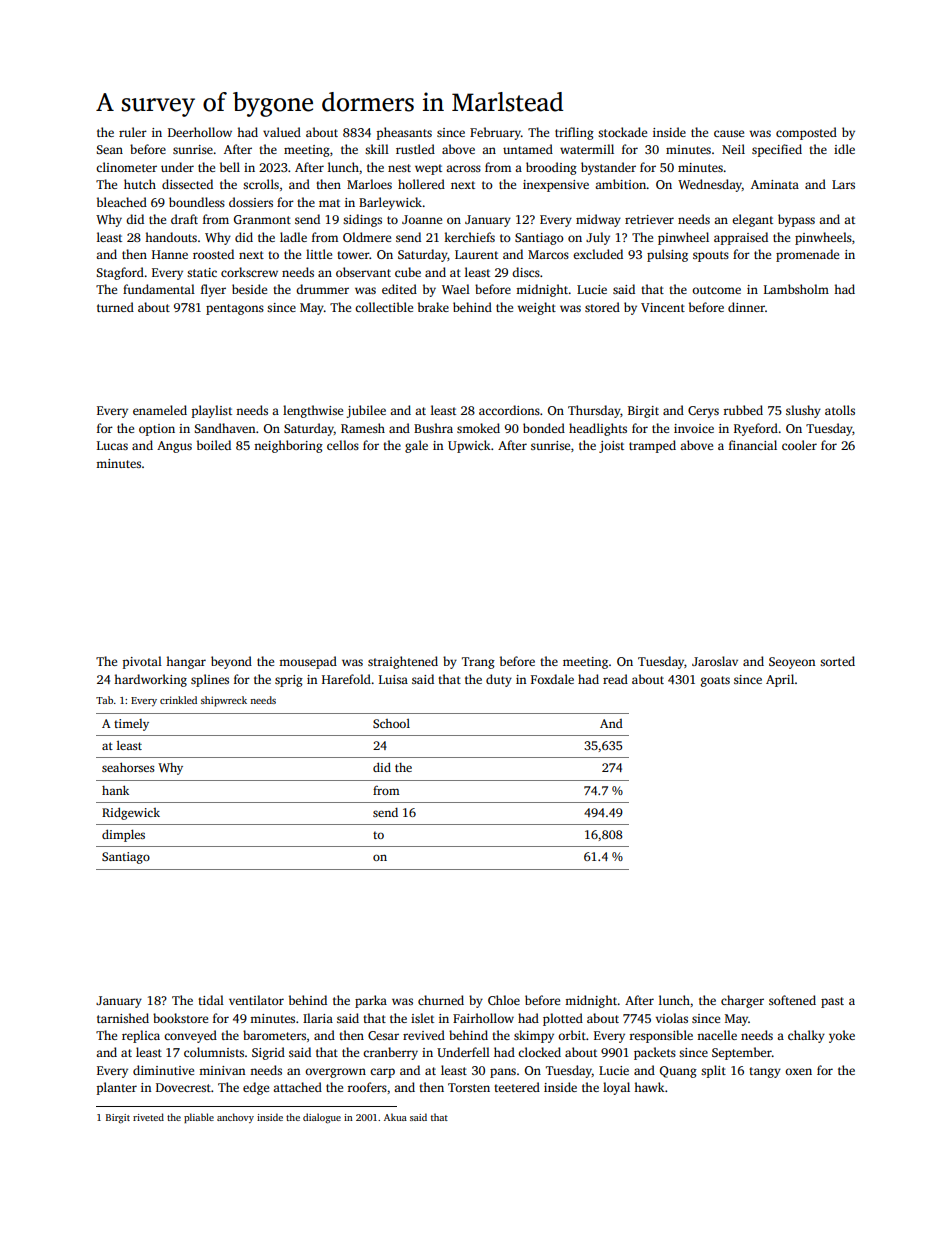  Describe the element at coordinates (729, 133) in the image. I see `cause` at that location.
